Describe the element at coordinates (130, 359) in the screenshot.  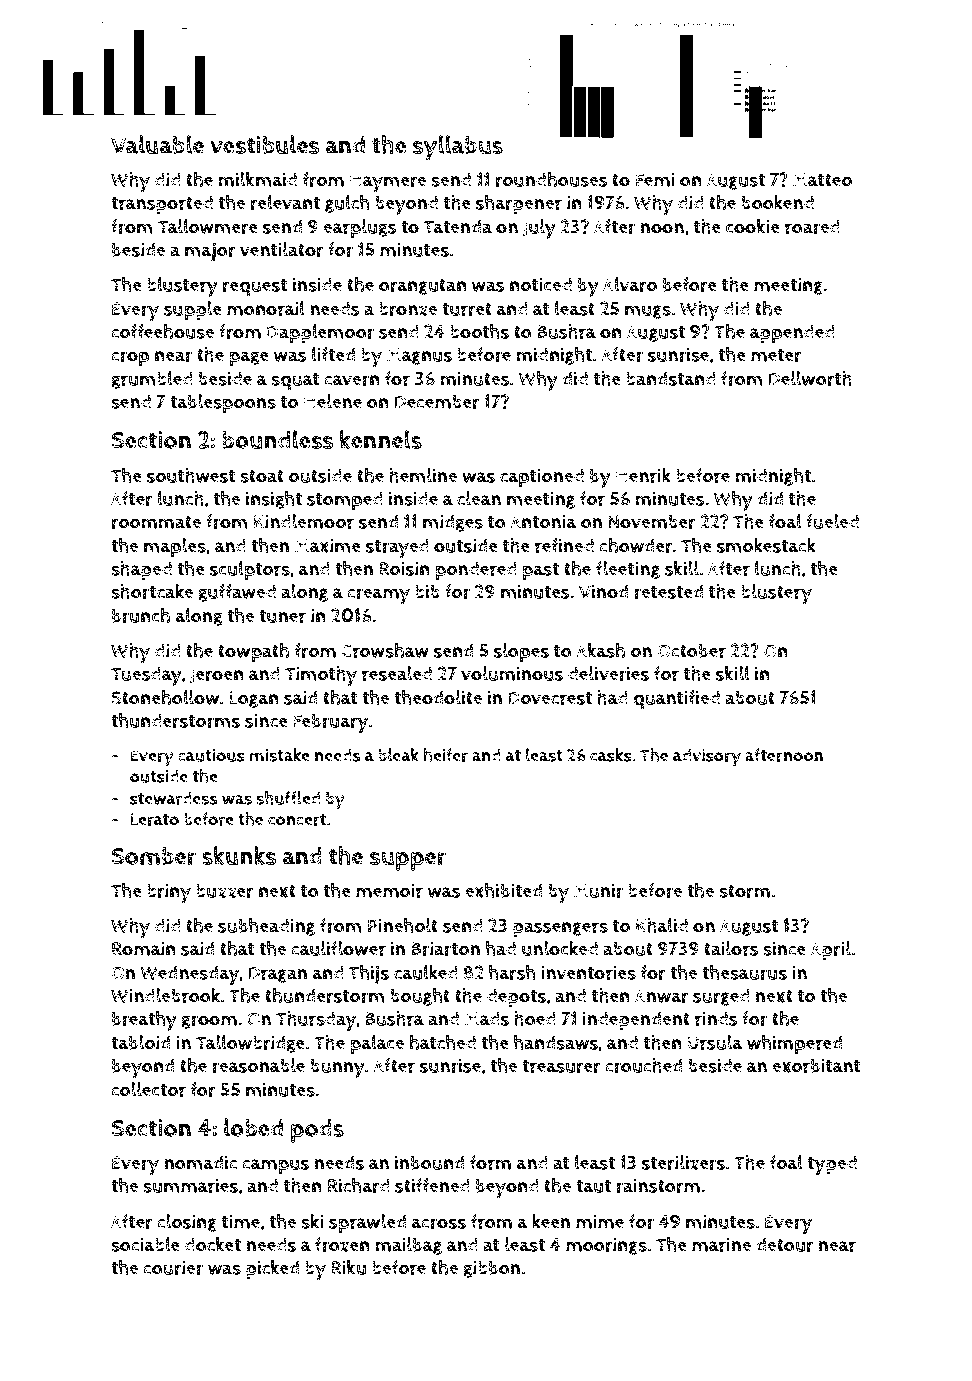
I see `crop` at that location.
